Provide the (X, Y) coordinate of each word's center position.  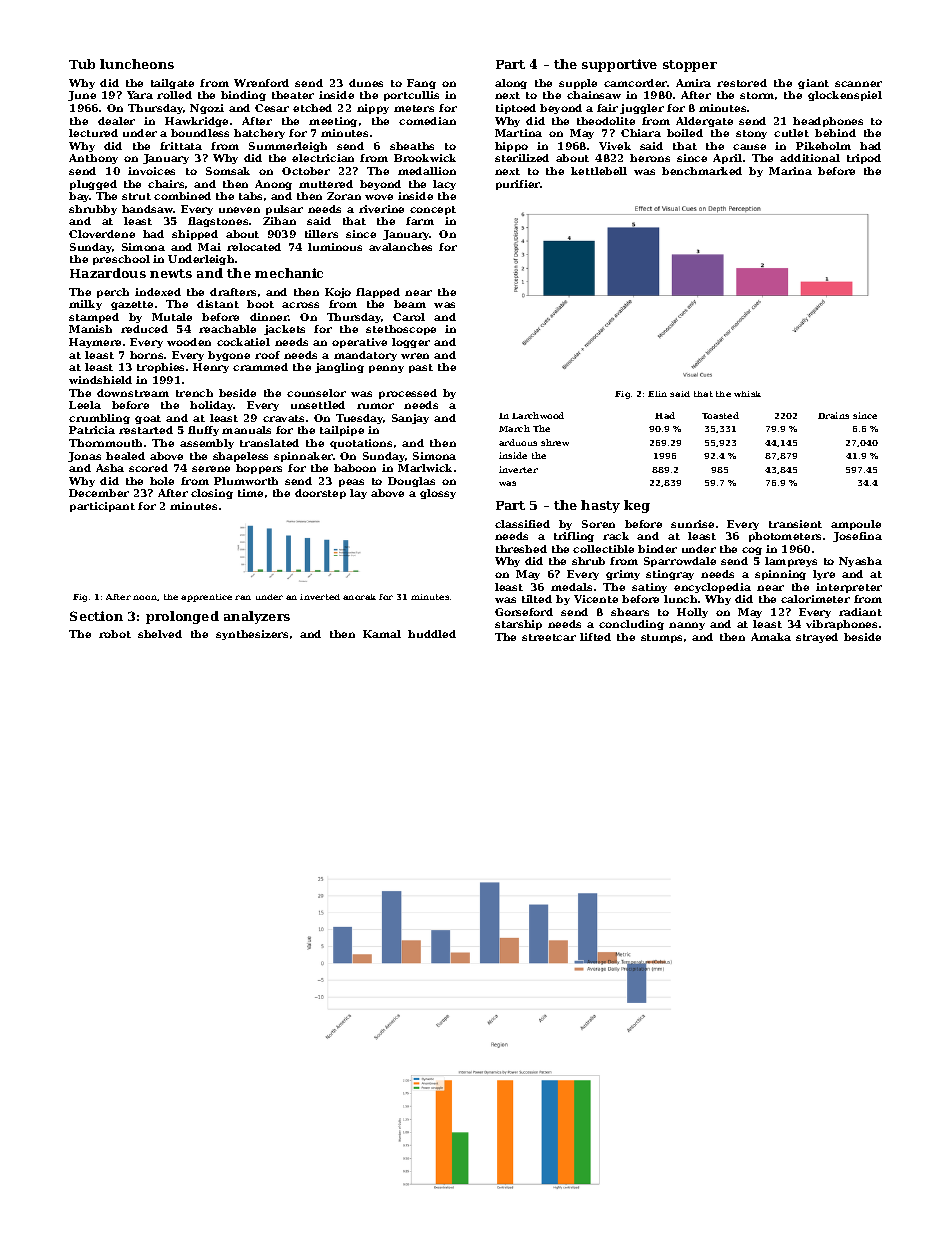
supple (578, 84)
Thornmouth (105, 443)
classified (522, 524)
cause (749, 147)
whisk (747, 394)
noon (145, 597)
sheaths (412, 146)
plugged (93, 185)
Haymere (95, 343)
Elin (657, 394)
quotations (361, 444)
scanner (858, 84)
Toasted (720, 415)
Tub (82, 64)
